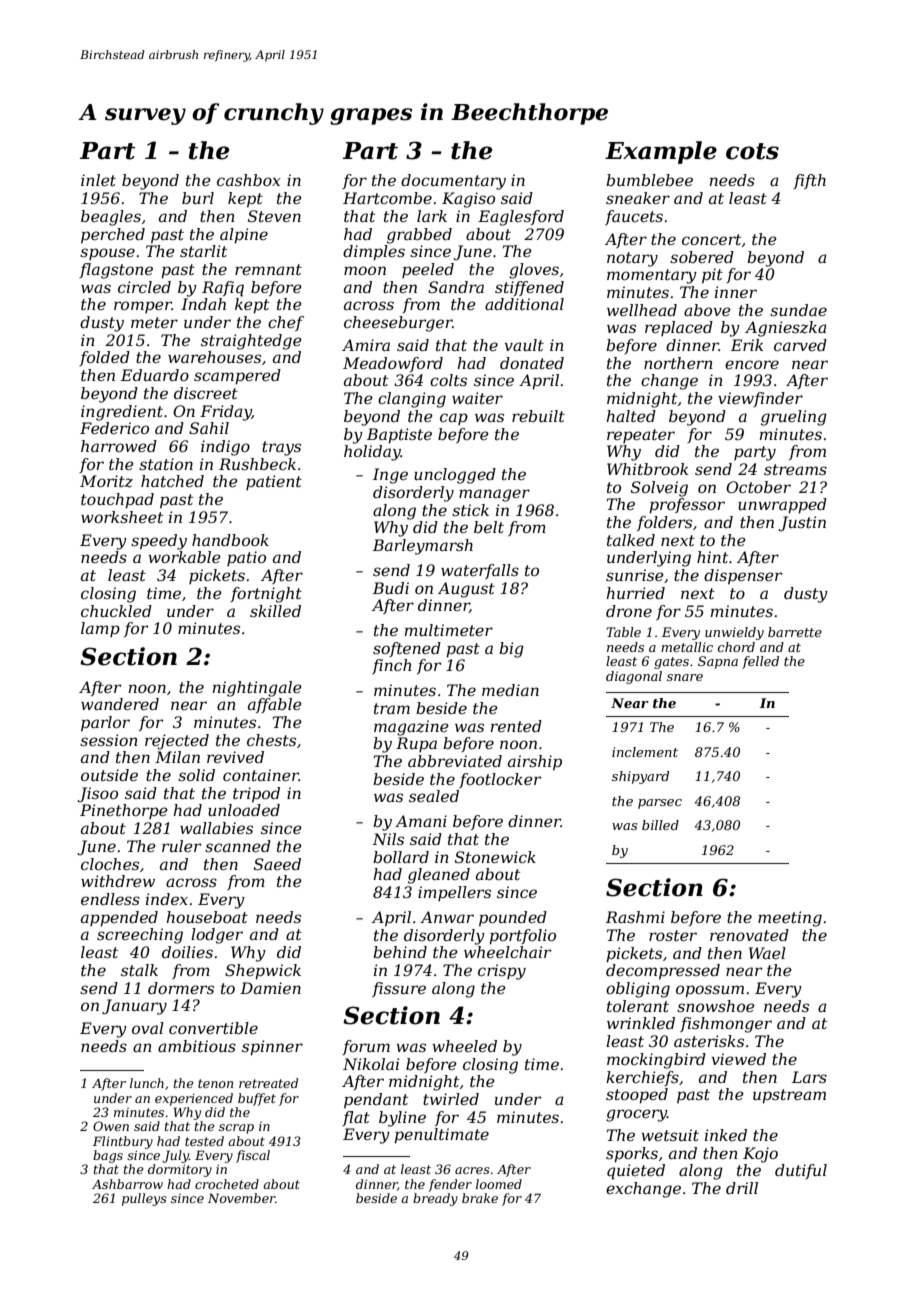 This page has height=1316, width=908. Describe the element at coordinates (400, 952) in the page. I see `behind` at that location.
